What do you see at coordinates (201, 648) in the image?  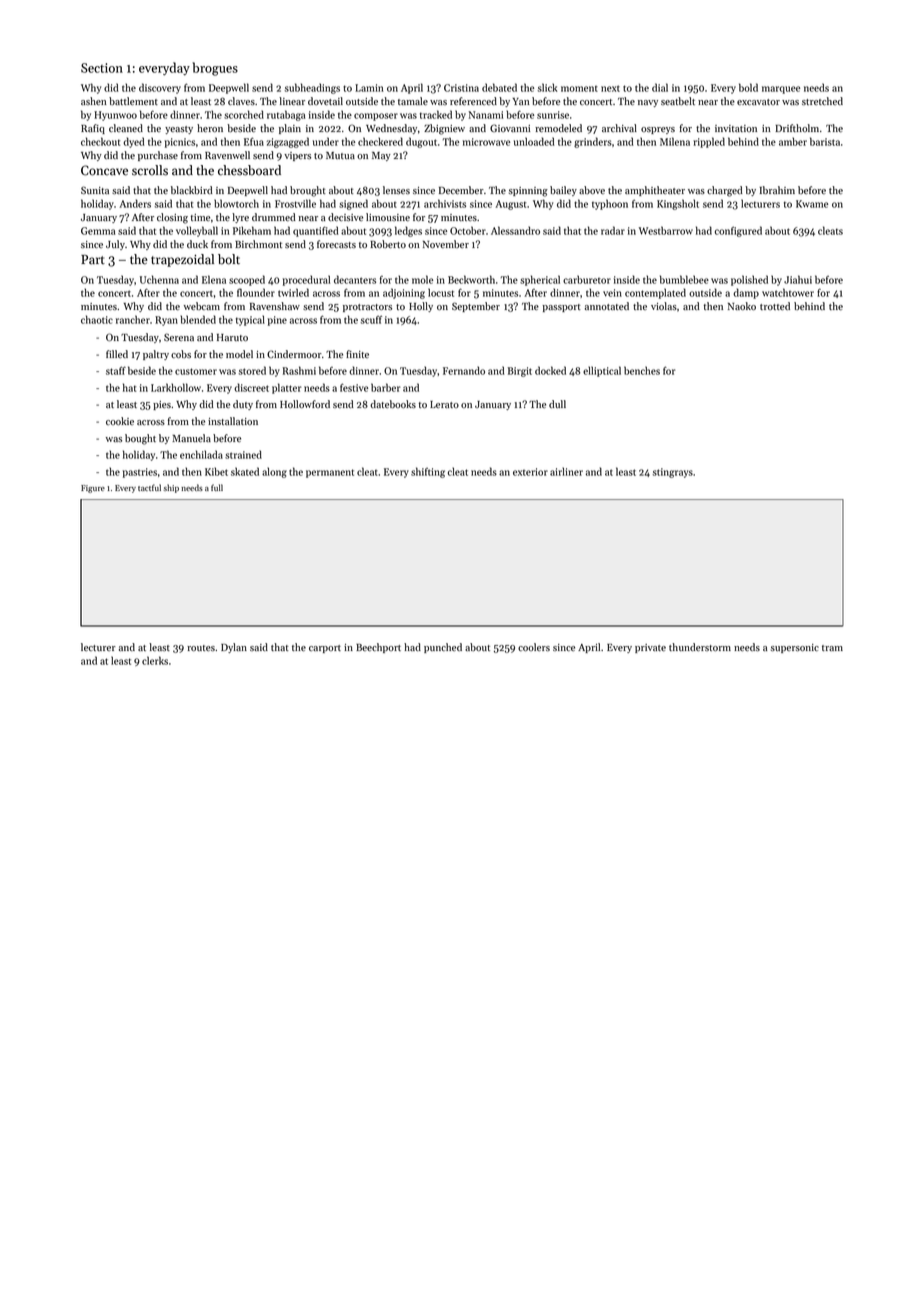 I see `routes` at bounding box center [201, 648].
